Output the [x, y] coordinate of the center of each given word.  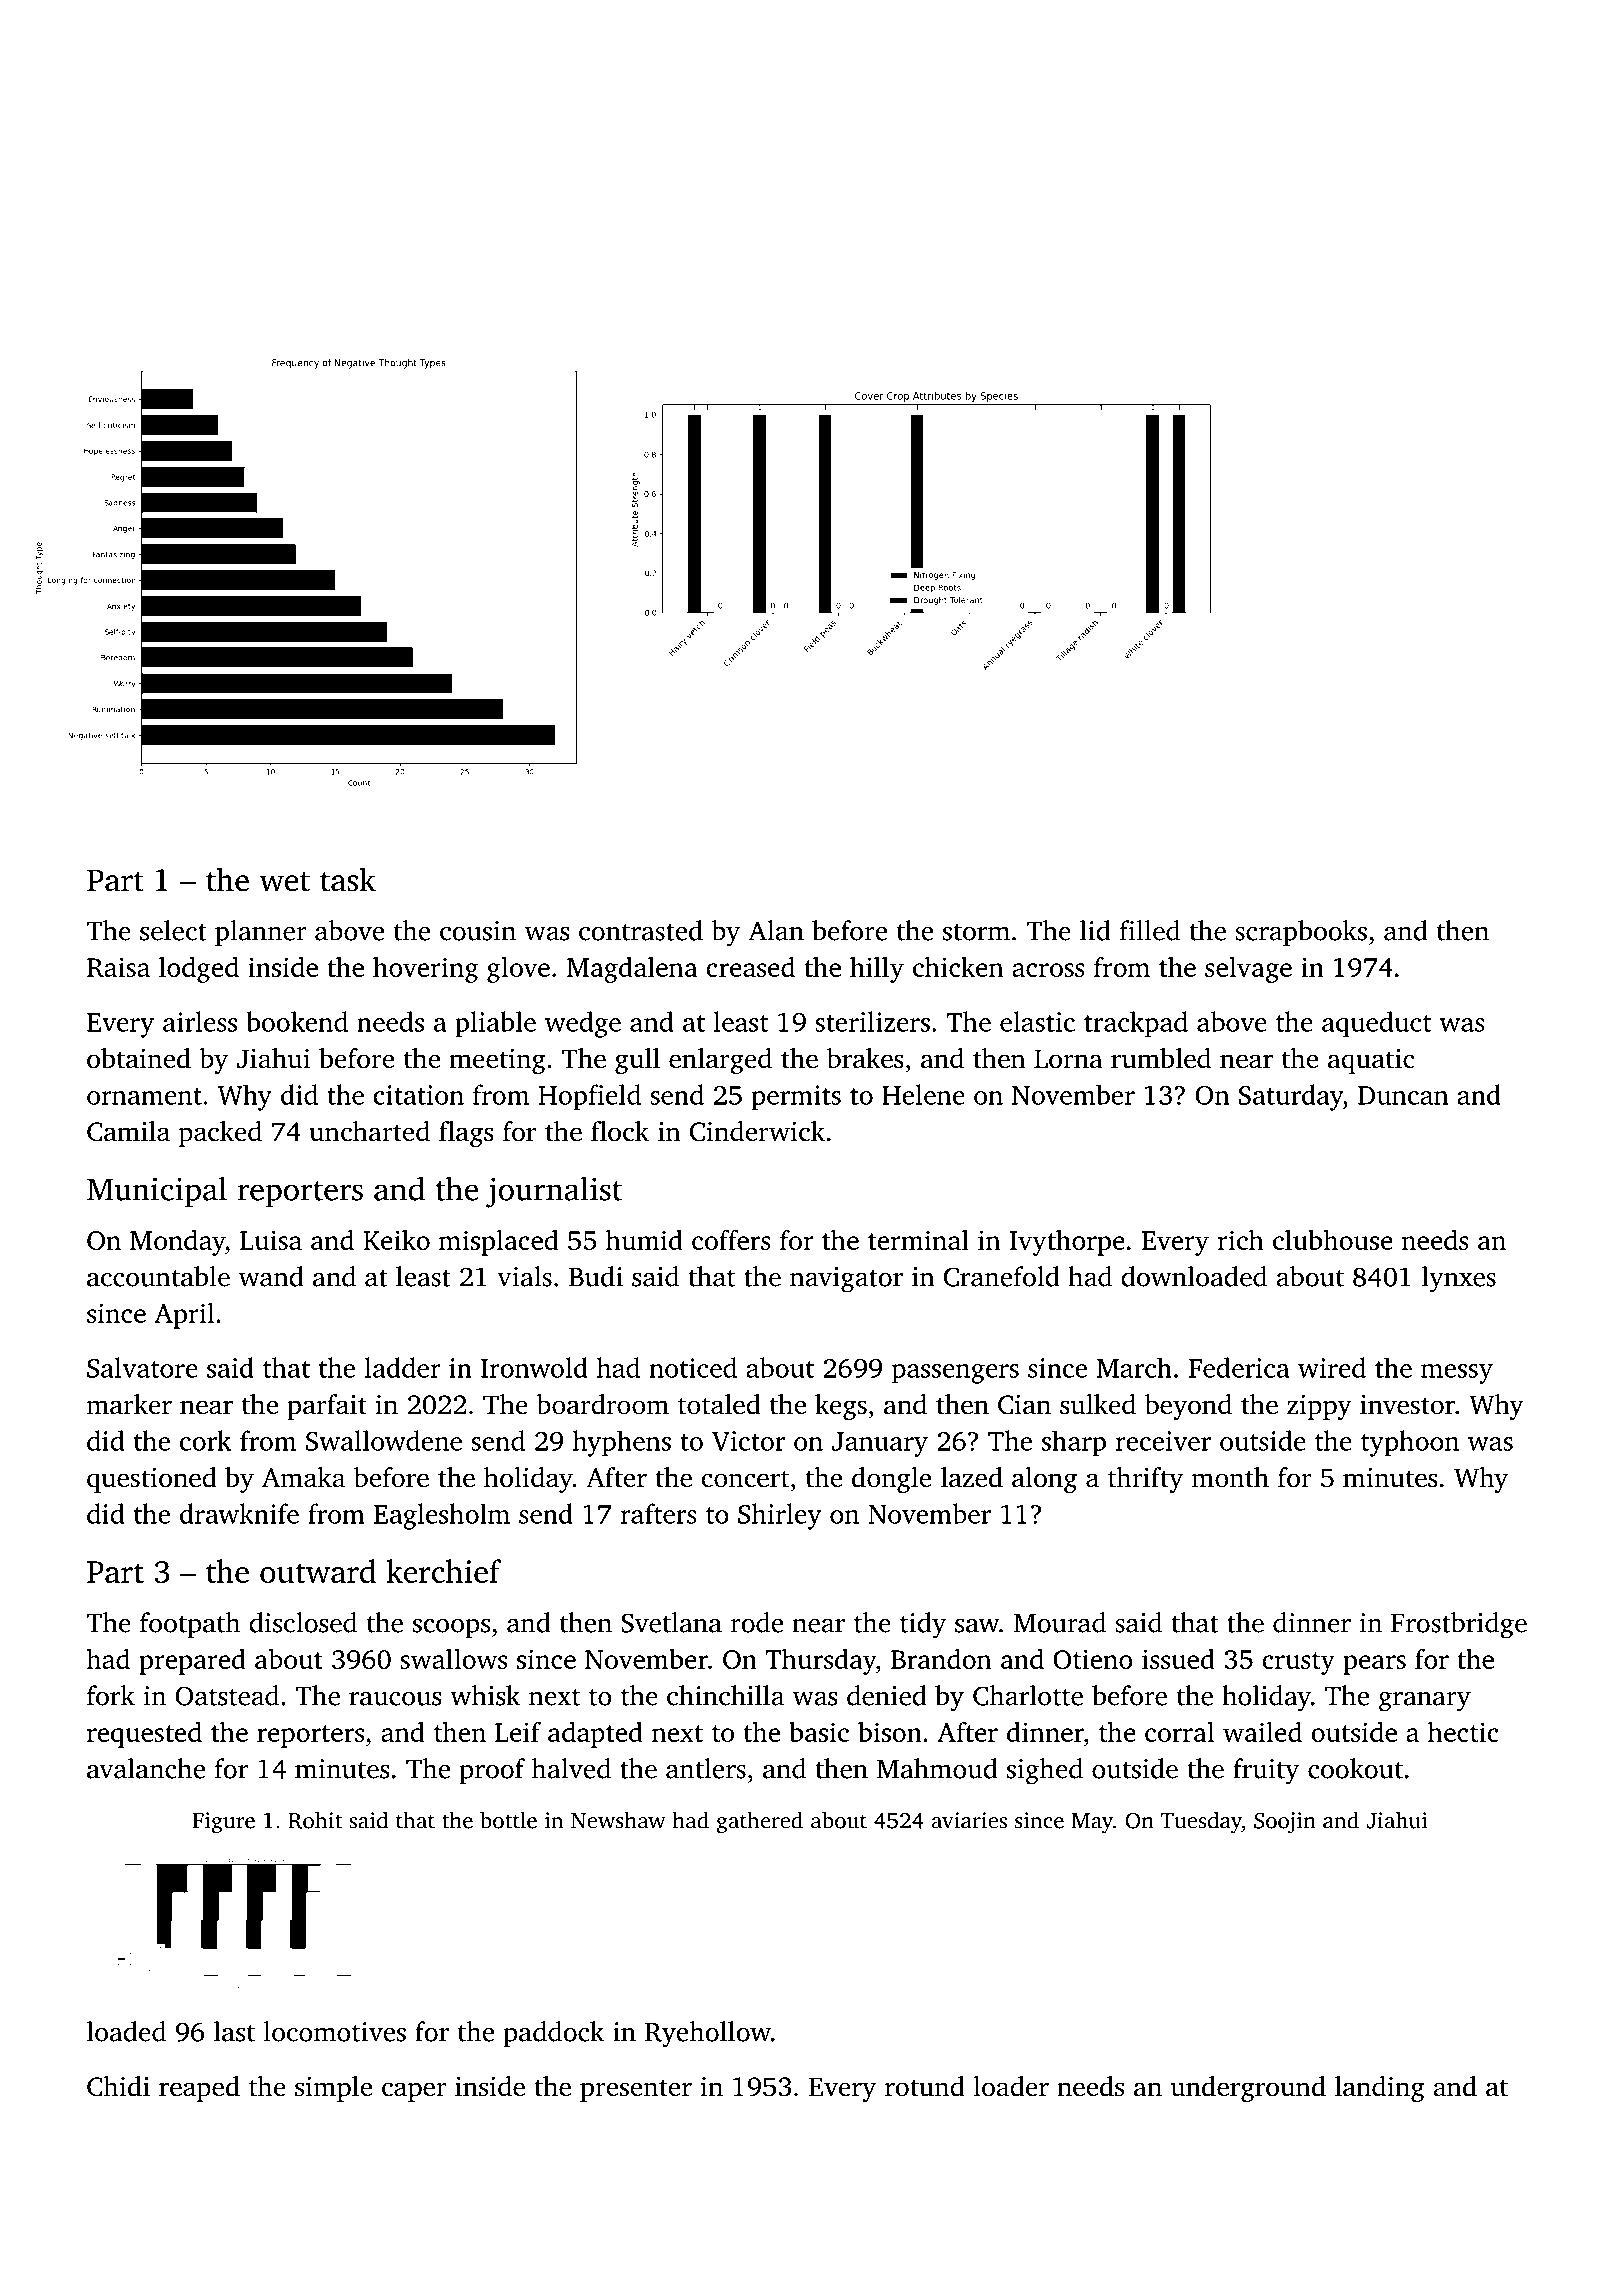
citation [418, 1095]
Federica [1238, 1367]
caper [414, 2092]
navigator [846, 1280]
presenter [636, 2090]
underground [1248, 2089]
